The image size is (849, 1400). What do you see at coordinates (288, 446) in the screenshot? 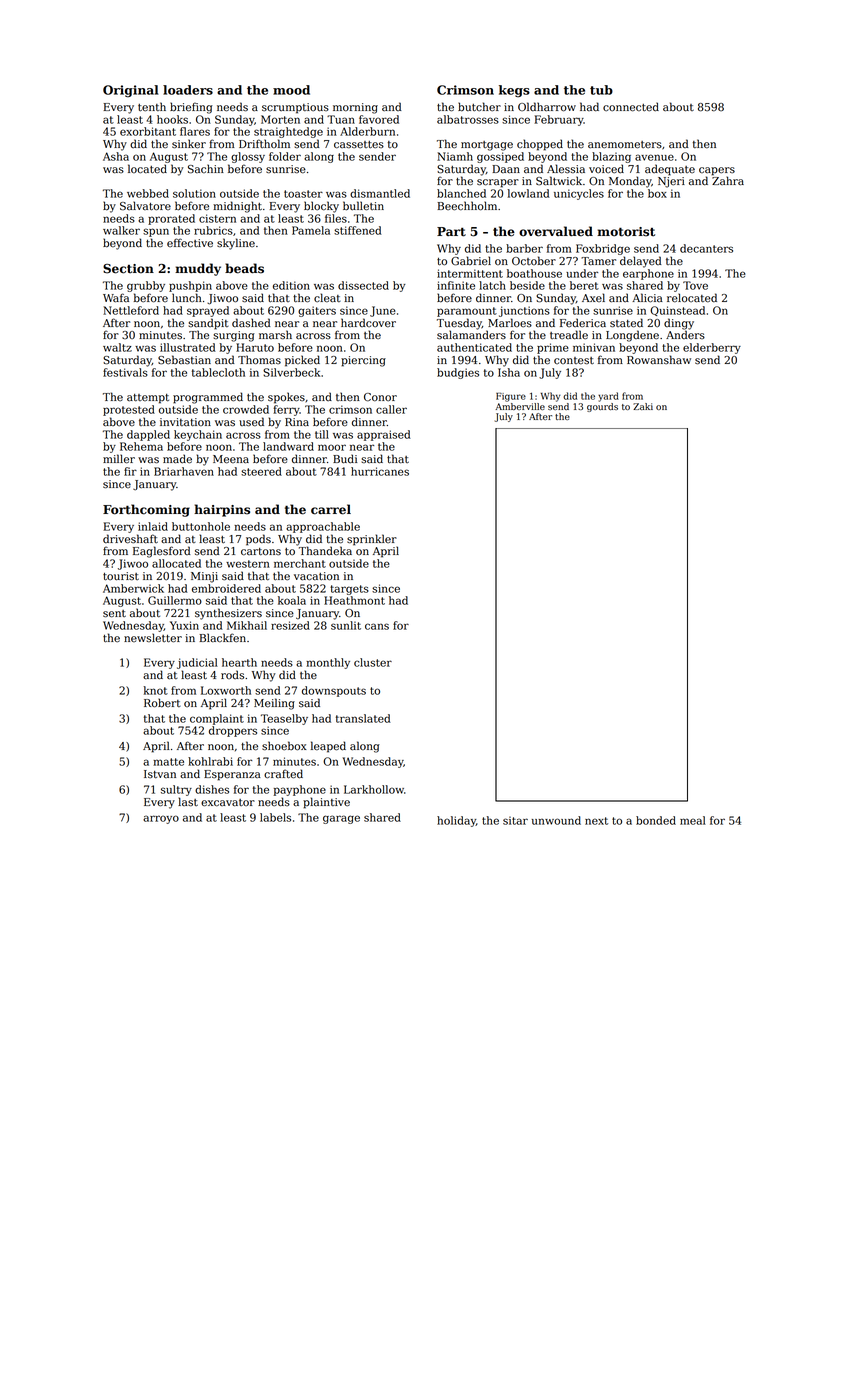
I see `landward` at bounding box center [288, 446].
